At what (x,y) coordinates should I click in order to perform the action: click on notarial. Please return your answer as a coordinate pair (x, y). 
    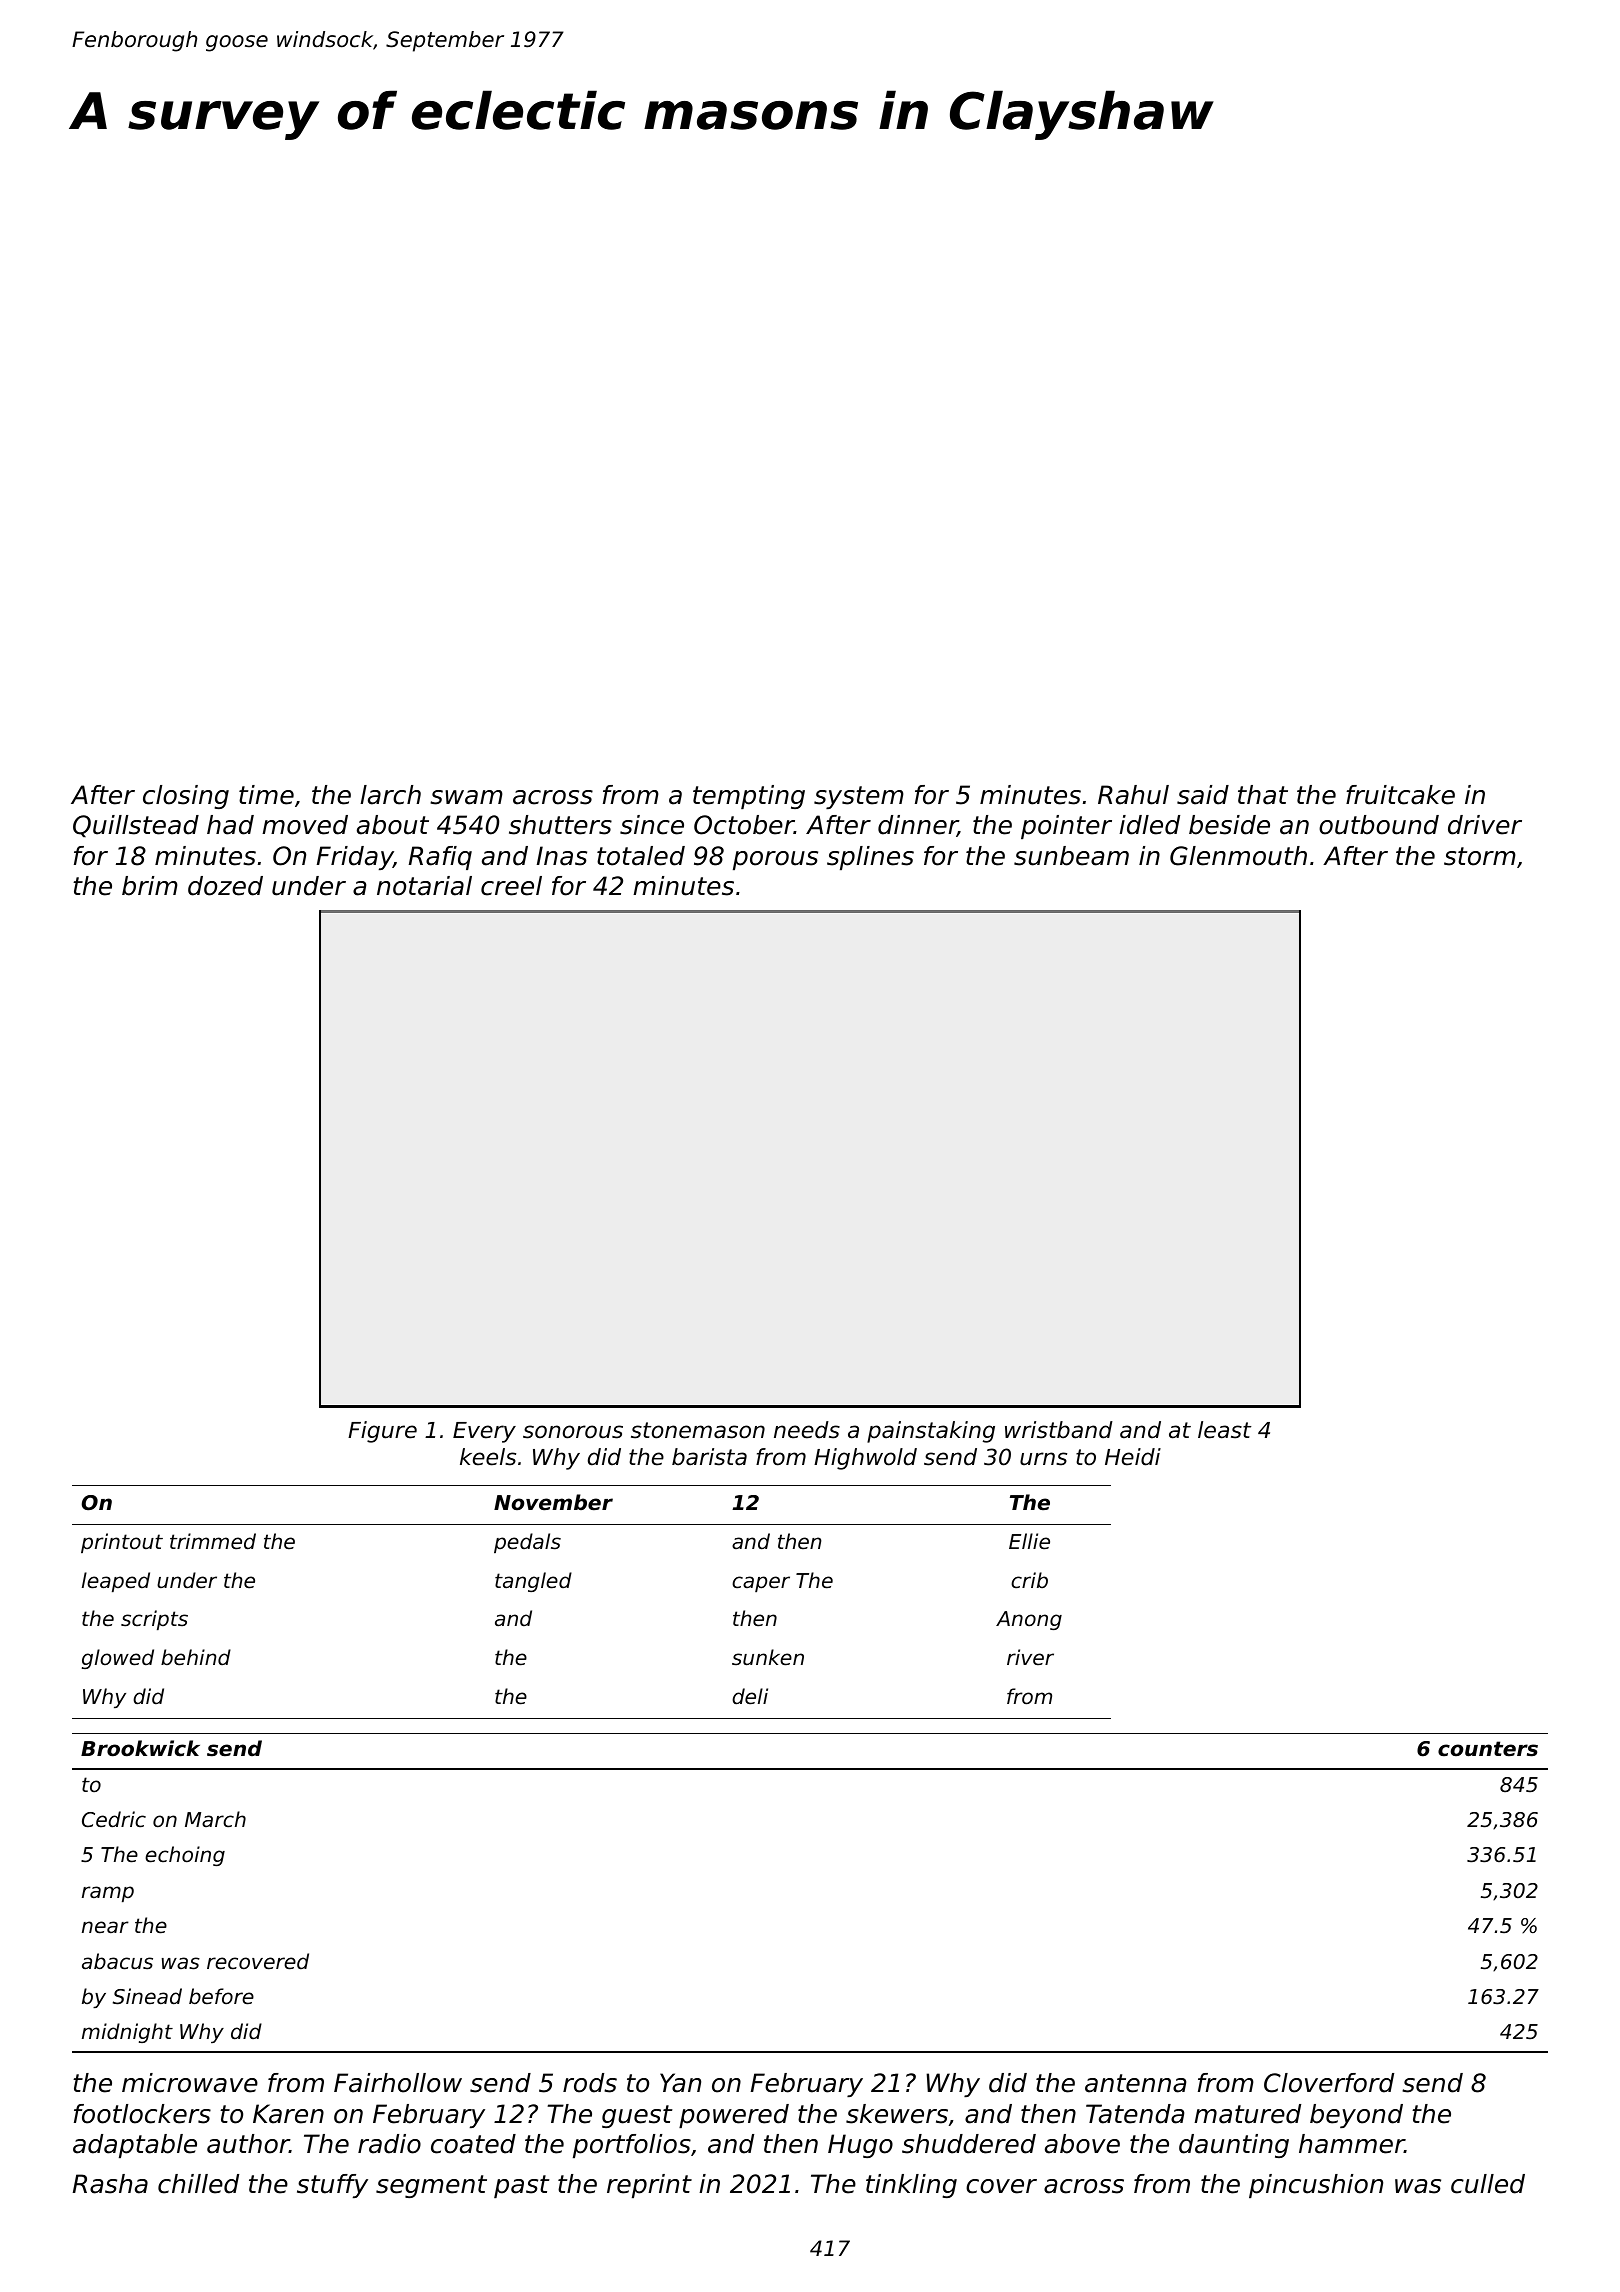
    Looking at the image, I should click on (424, 886).
